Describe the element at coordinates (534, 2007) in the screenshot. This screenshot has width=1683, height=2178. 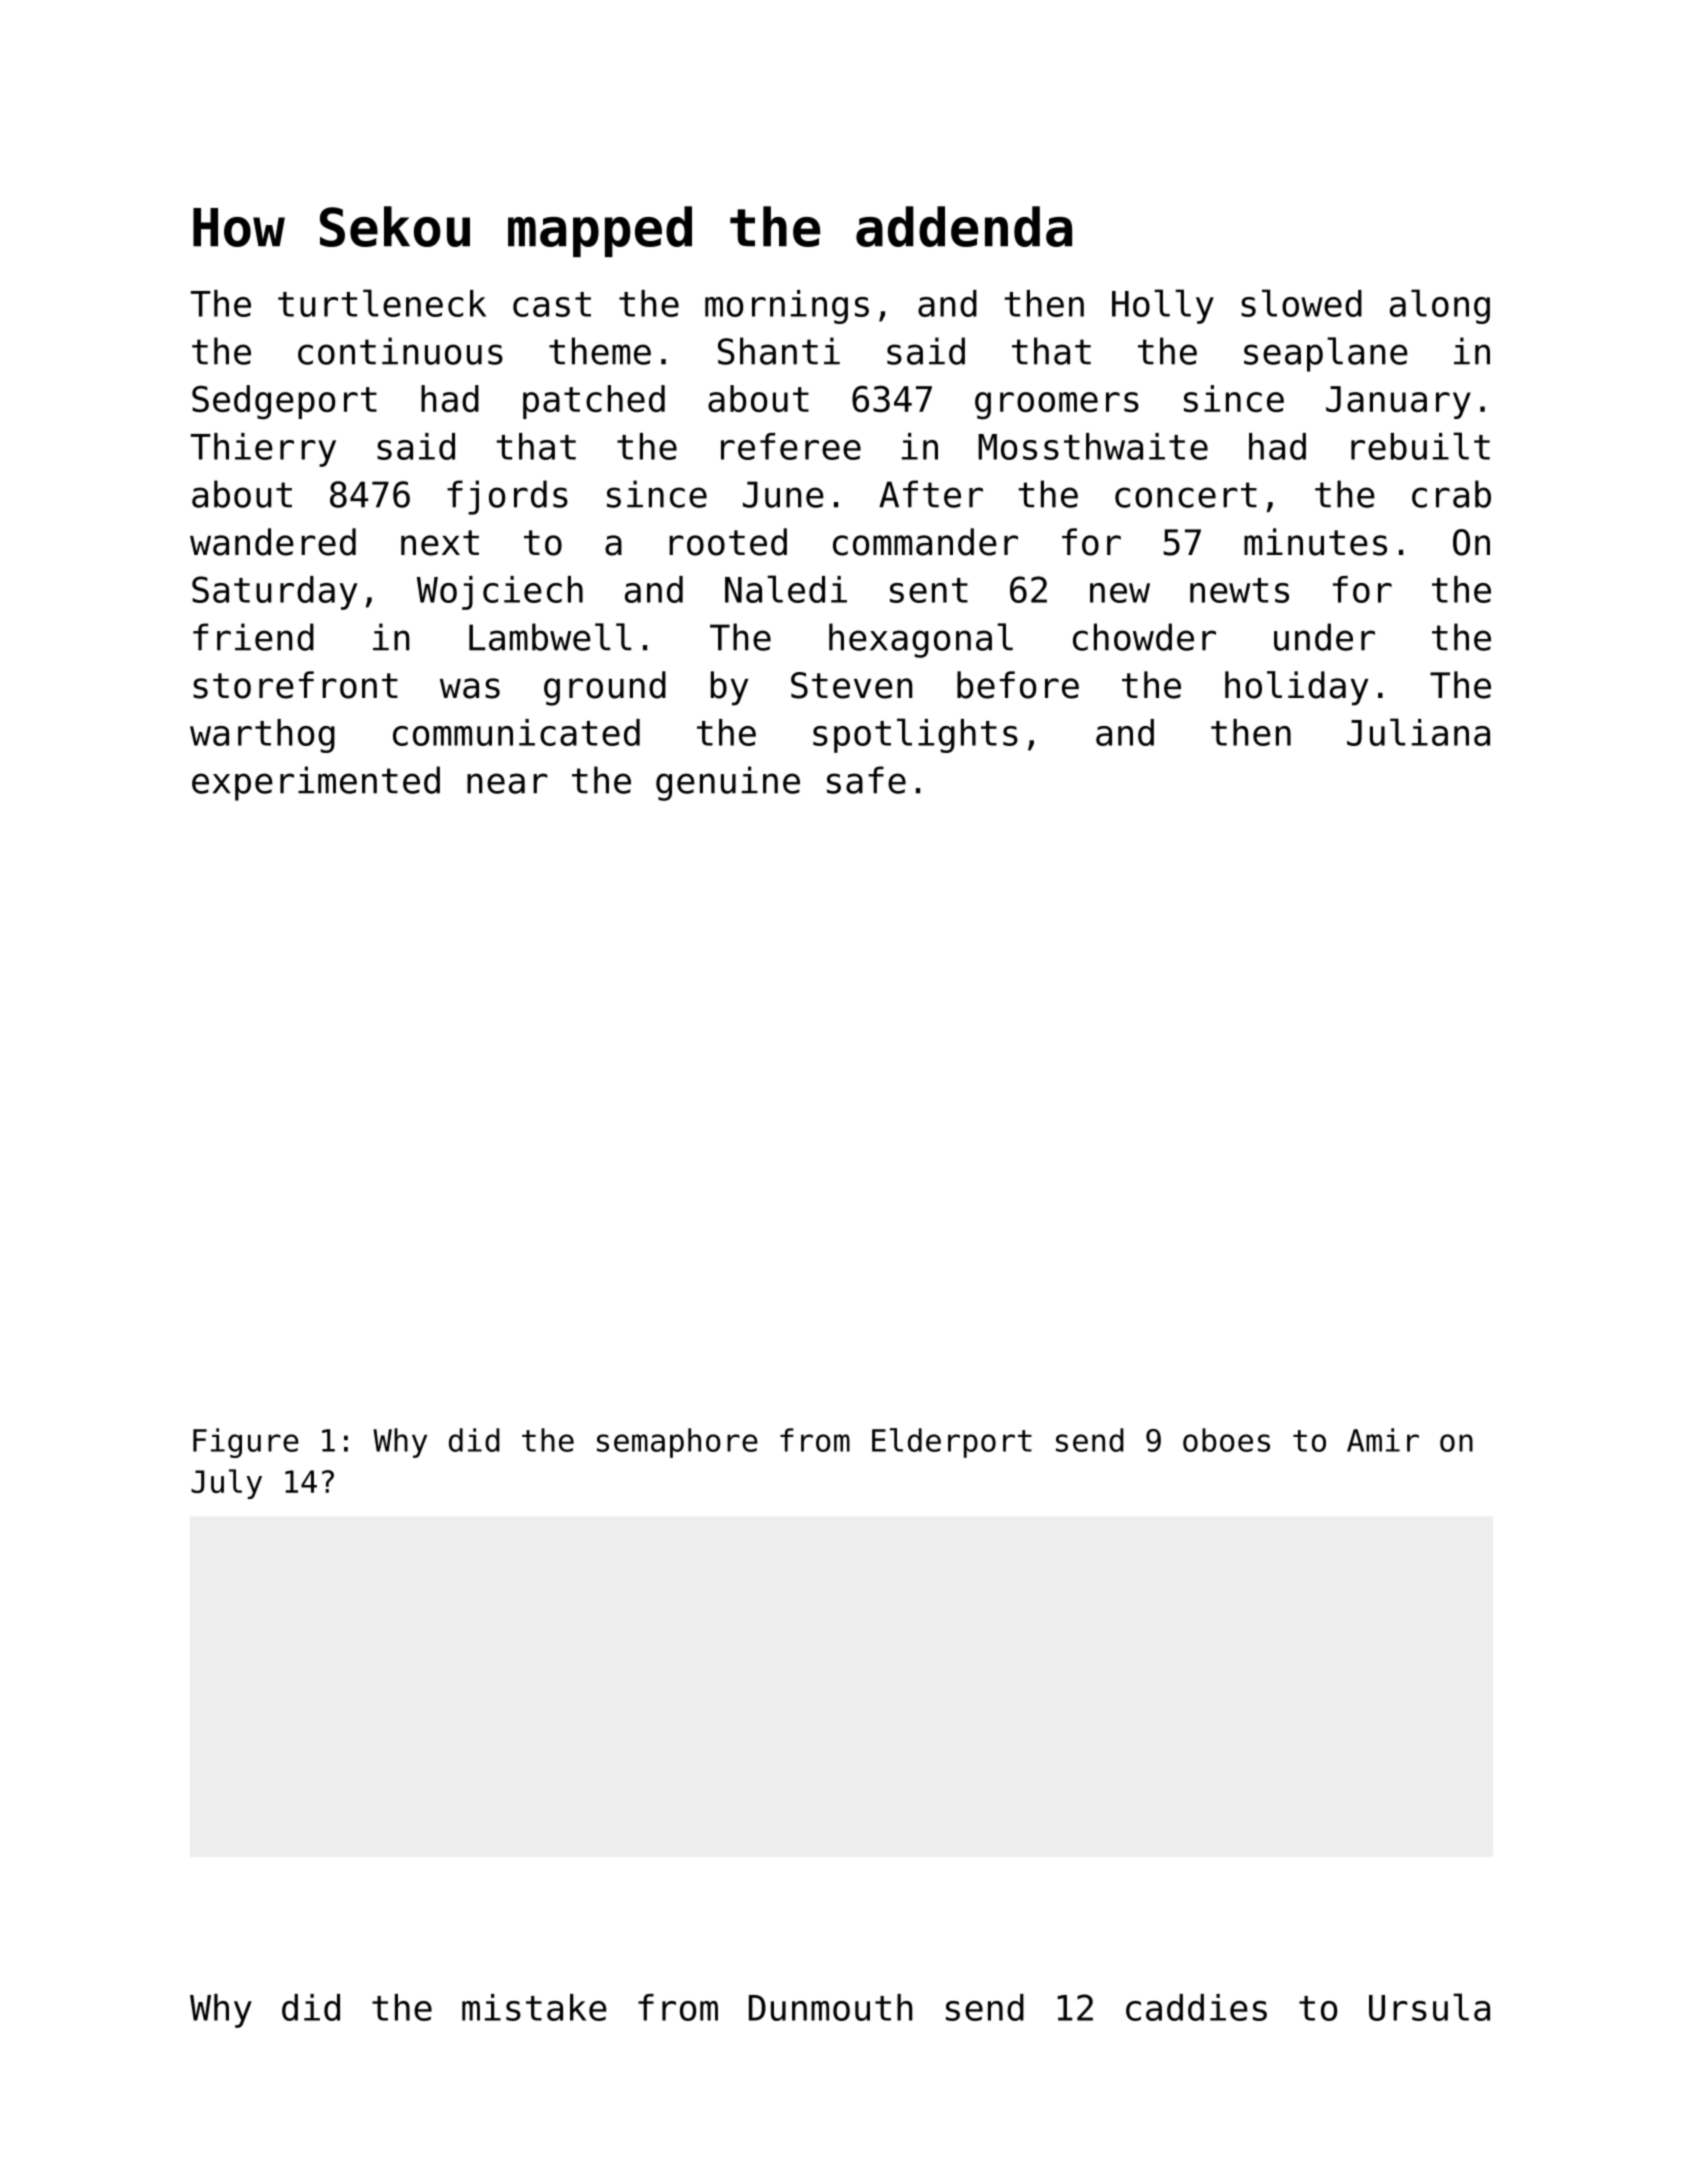
I see `mistake` at that location.
